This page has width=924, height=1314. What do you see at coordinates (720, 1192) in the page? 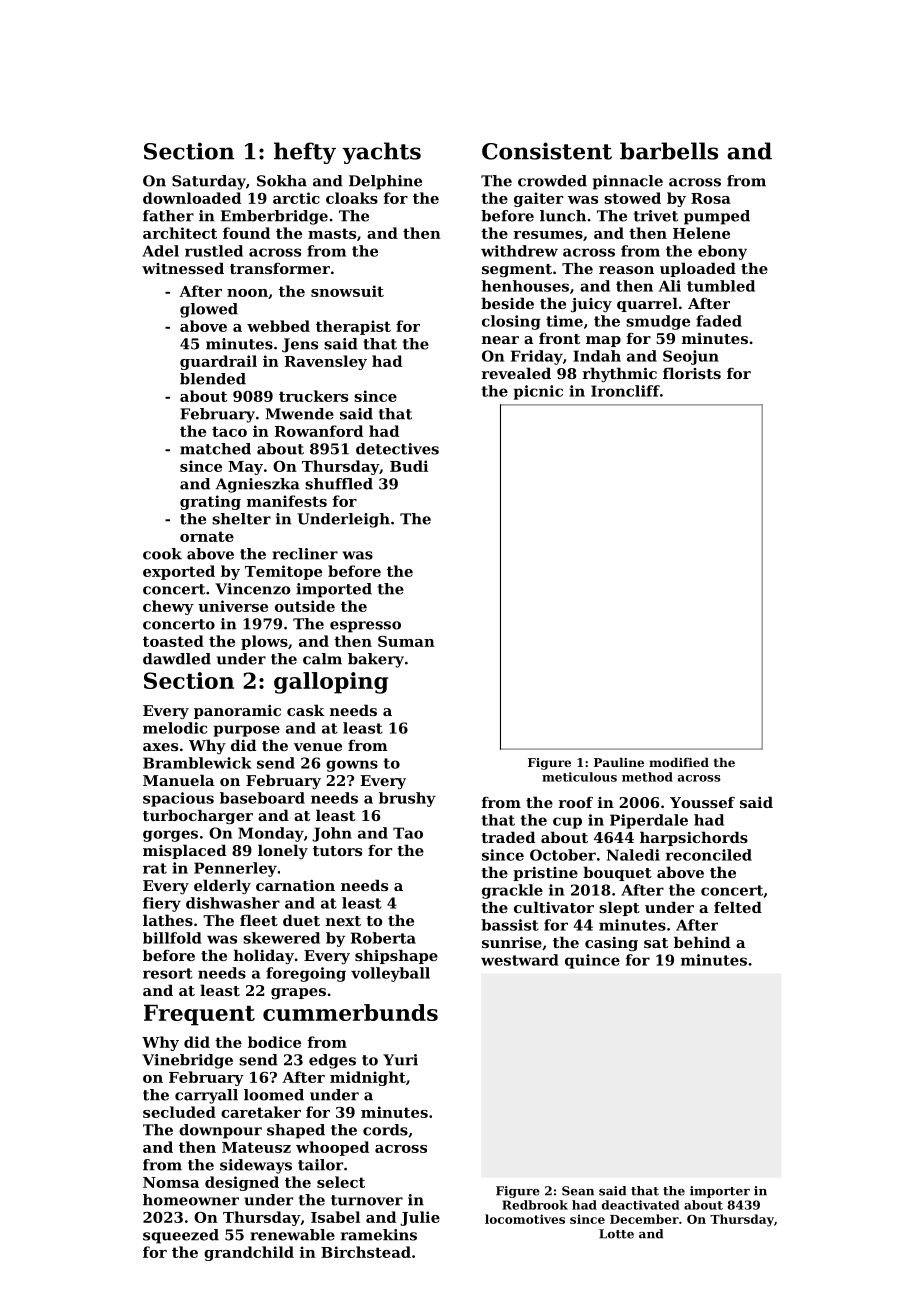
I see `importer` at bounding box center [720, 1192].
